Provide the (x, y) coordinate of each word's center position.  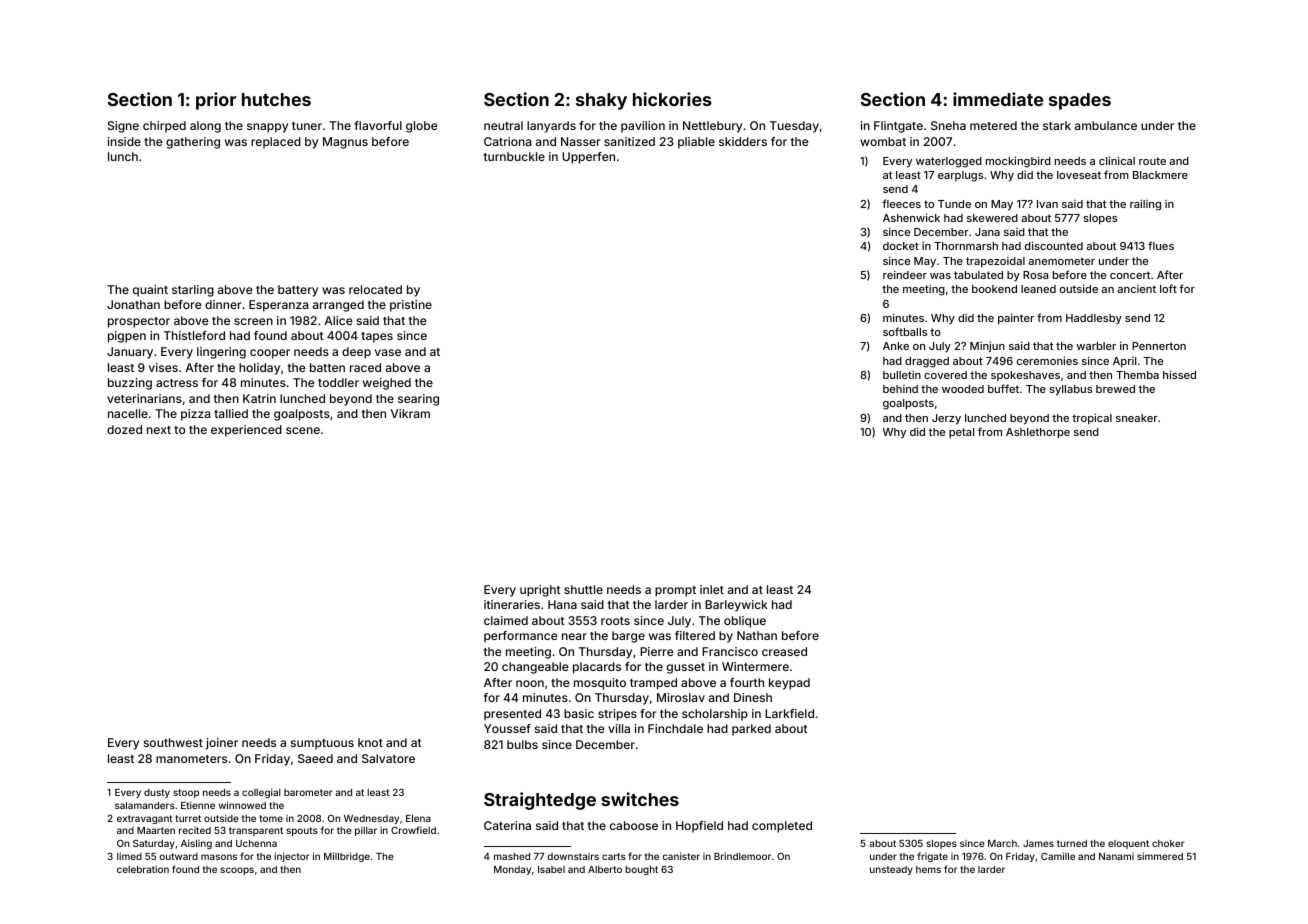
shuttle (583, 589)
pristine (411, 306)
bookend (994, 289)
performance (521, 637)
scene (303, 430)
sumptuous (322, 744)
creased (784, 651)
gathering (193, 143)
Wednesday (371, 819)
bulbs (522, 744)
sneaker (1137, 418)
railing (1145, 205)
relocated (375, 289)
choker (1168, 843)
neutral (503, 125)
